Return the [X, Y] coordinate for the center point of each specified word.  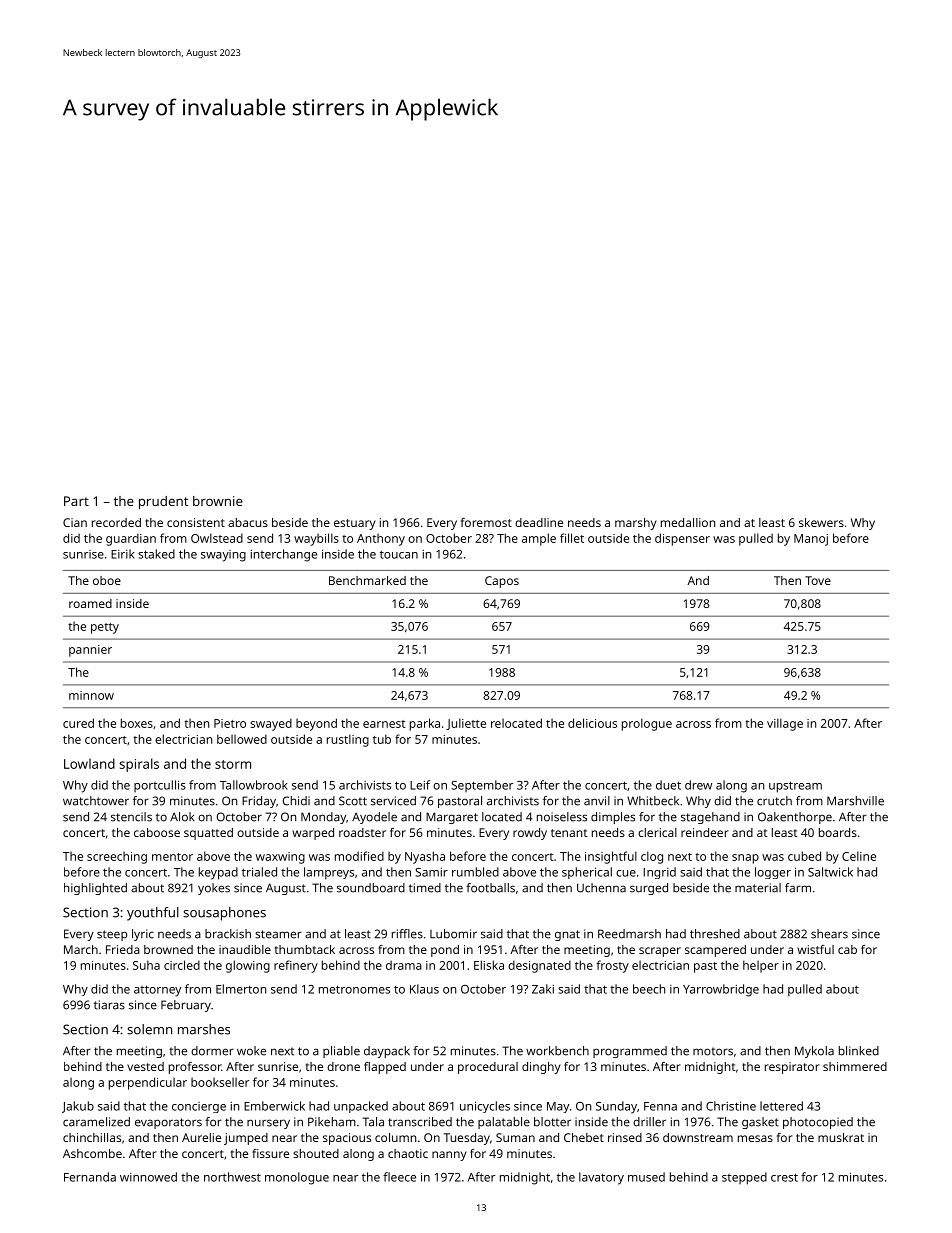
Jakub [78, 1107]
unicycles [485, 1107]
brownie [218, 501]
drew [698, 785]
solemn [149, 1029]
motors [713, 1051]
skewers [821, 522]
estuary [355, 524]
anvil [597, 801]
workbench [557, 1051]
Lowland [89, 763]
